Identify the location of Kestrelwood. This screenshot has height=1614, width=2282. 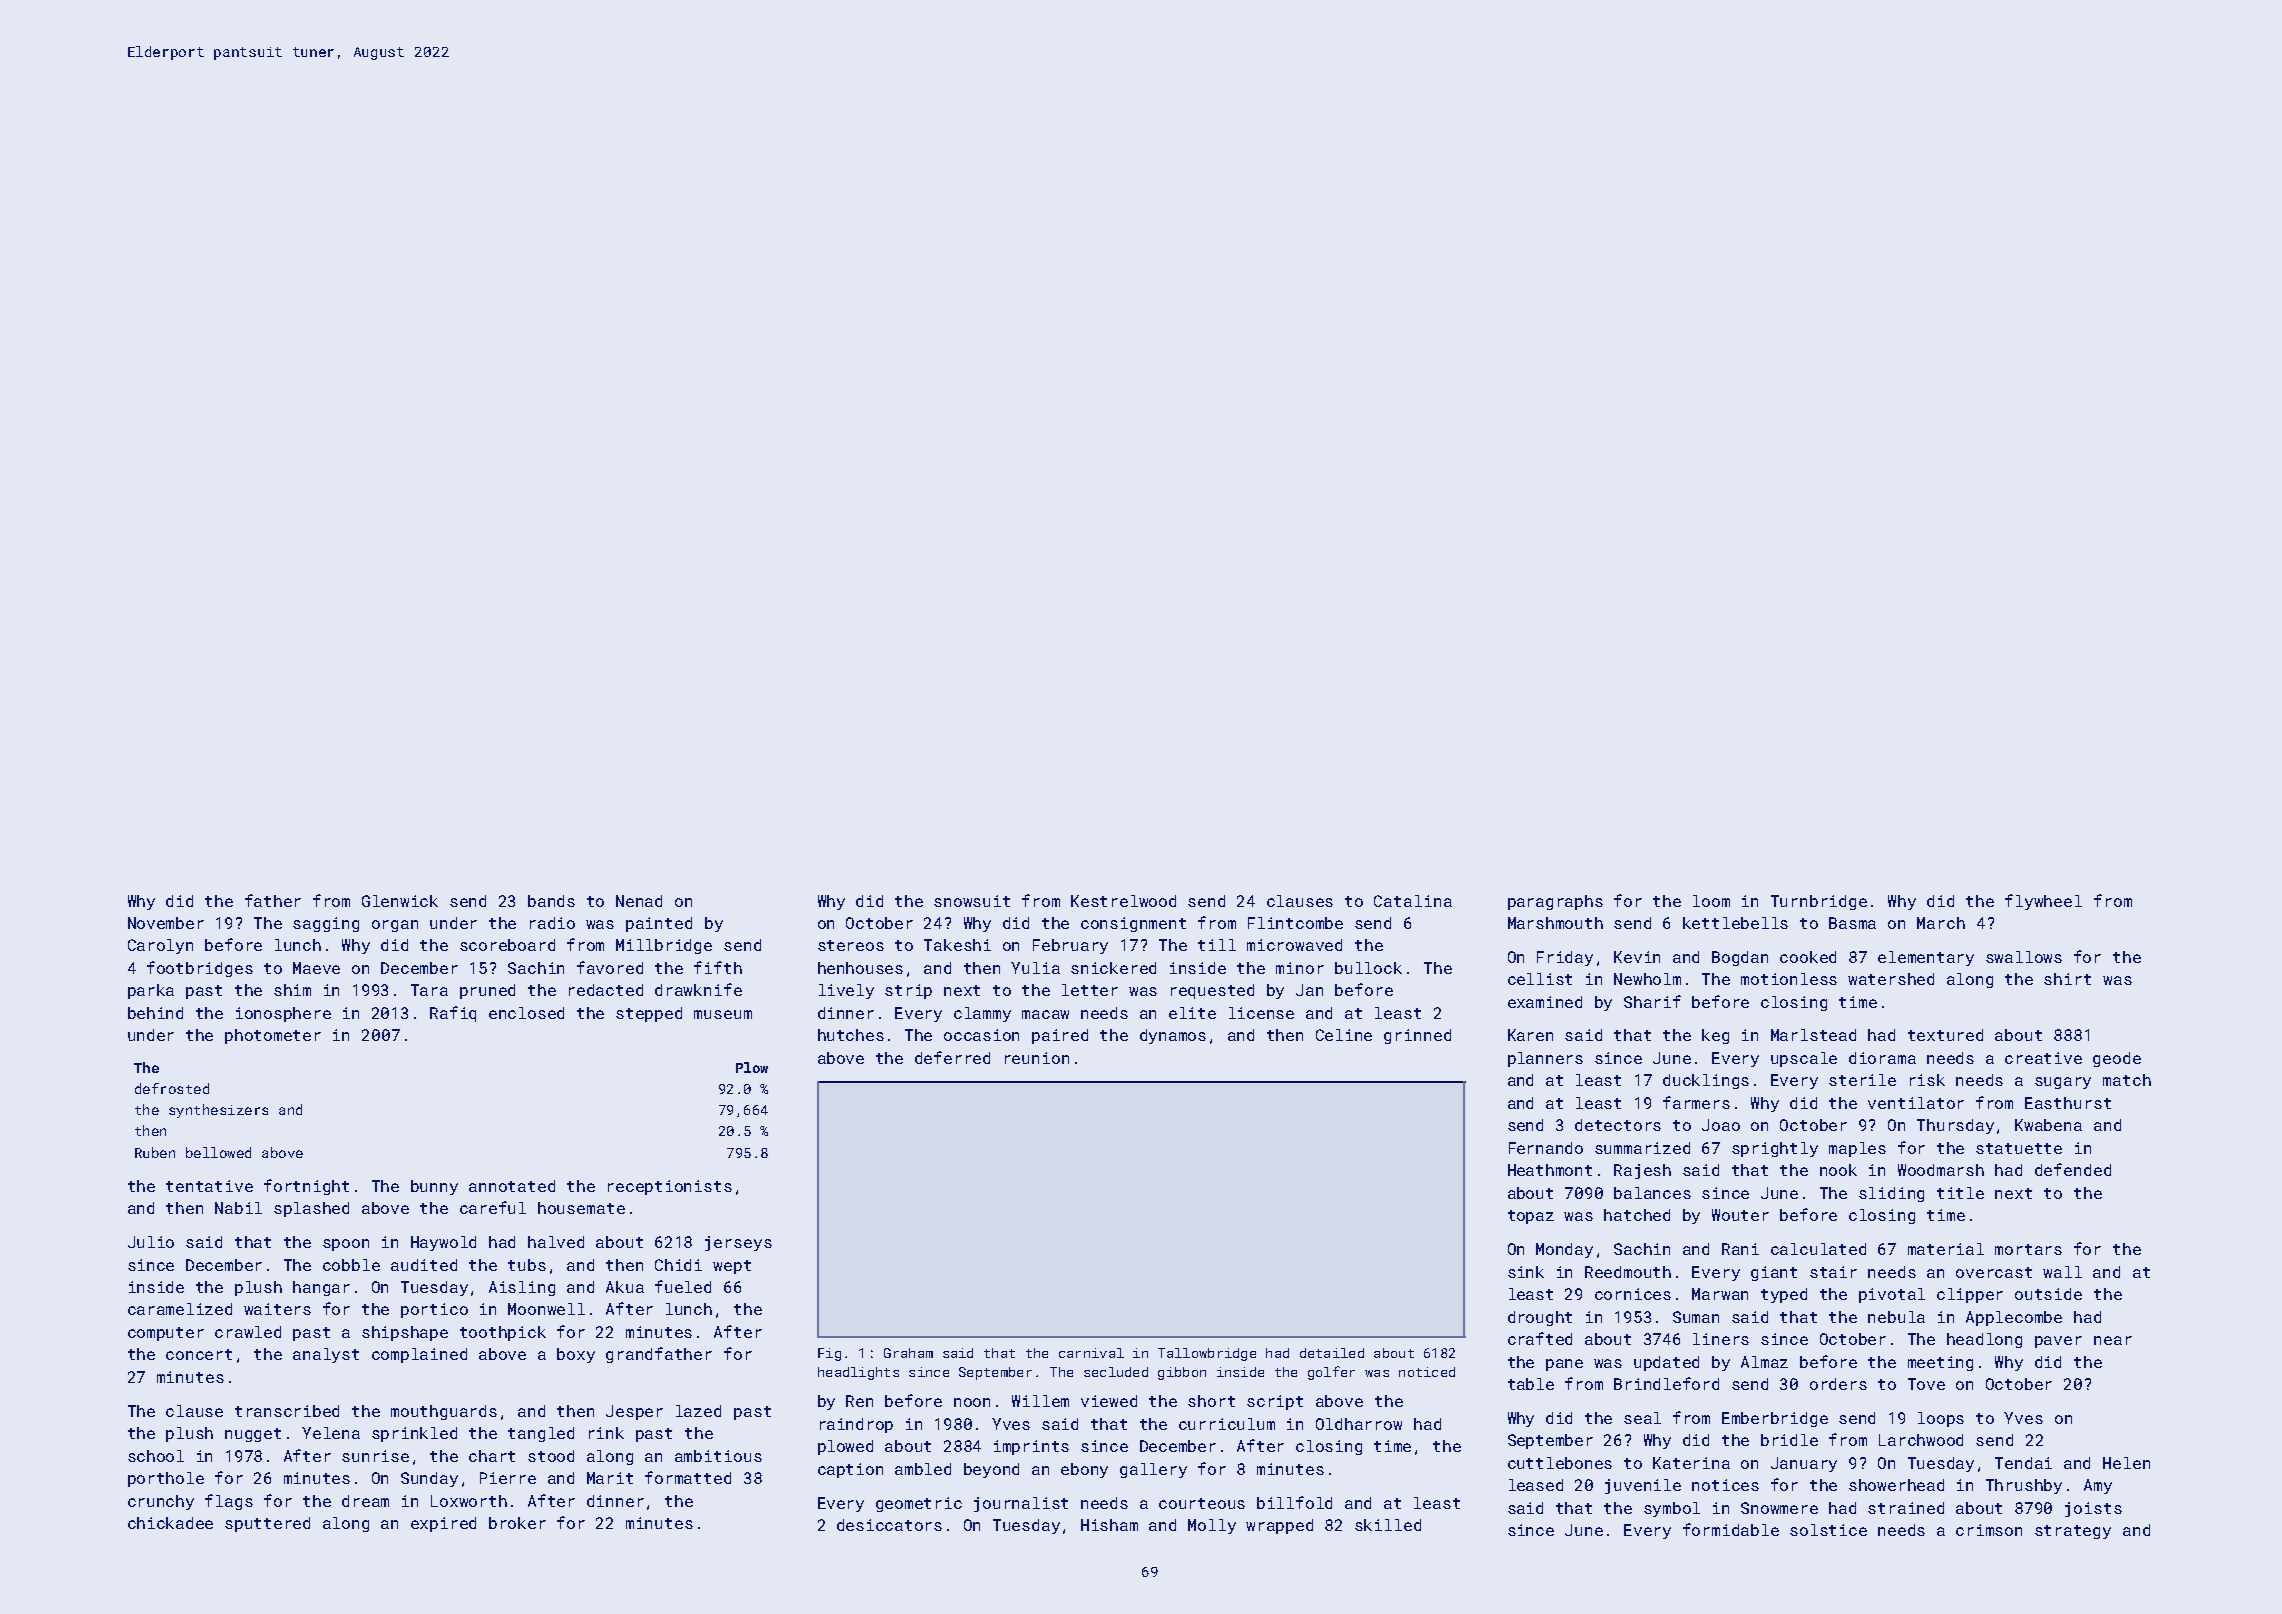
(1123, 901).
